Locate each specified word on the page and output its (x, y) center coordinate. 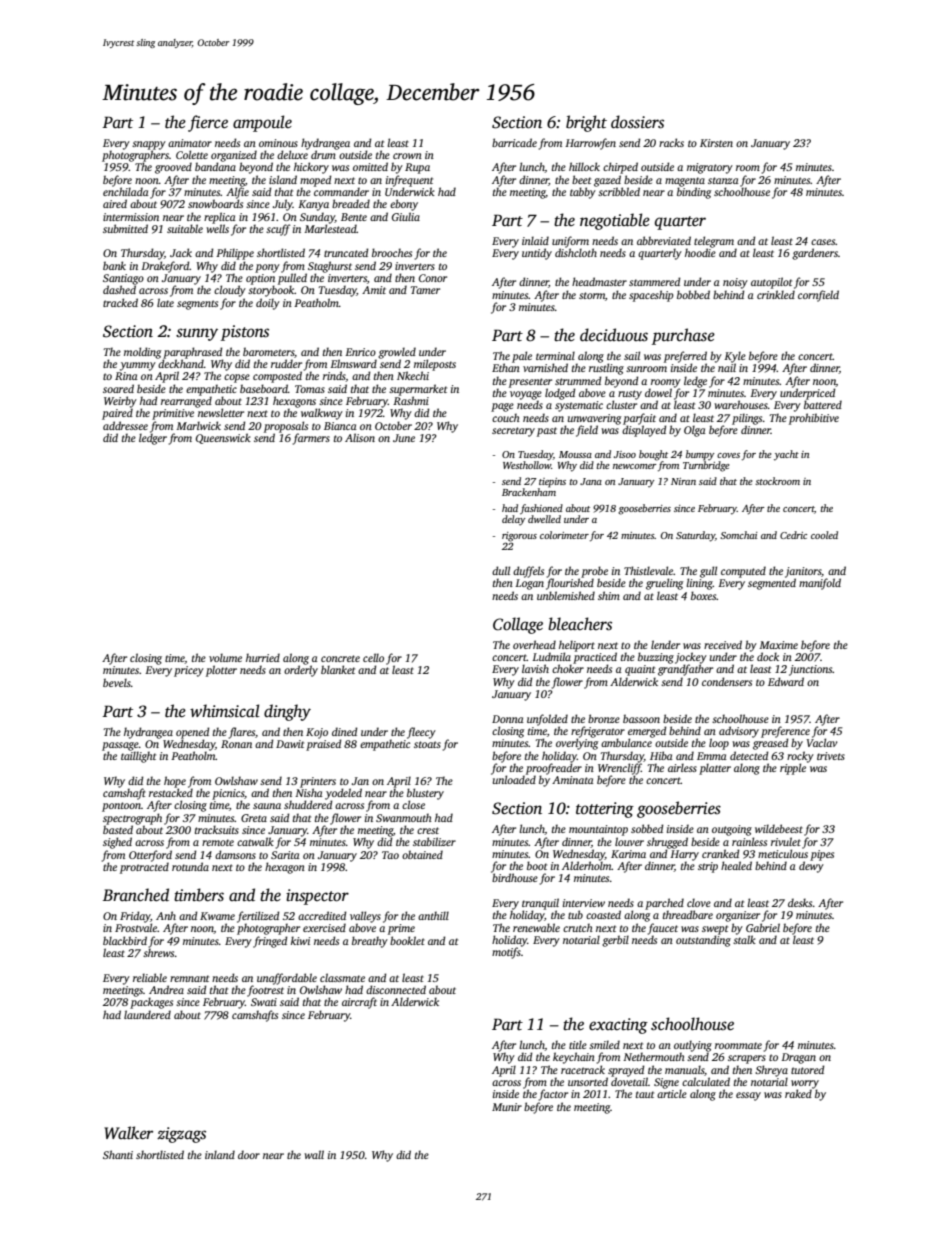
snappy (149, 145)
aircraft (359, 1003)
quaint (640, 670)
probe (594, 572)
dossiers (637, 122)
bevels (117, 682)
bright (586, 123)
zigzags (181, 1135)
